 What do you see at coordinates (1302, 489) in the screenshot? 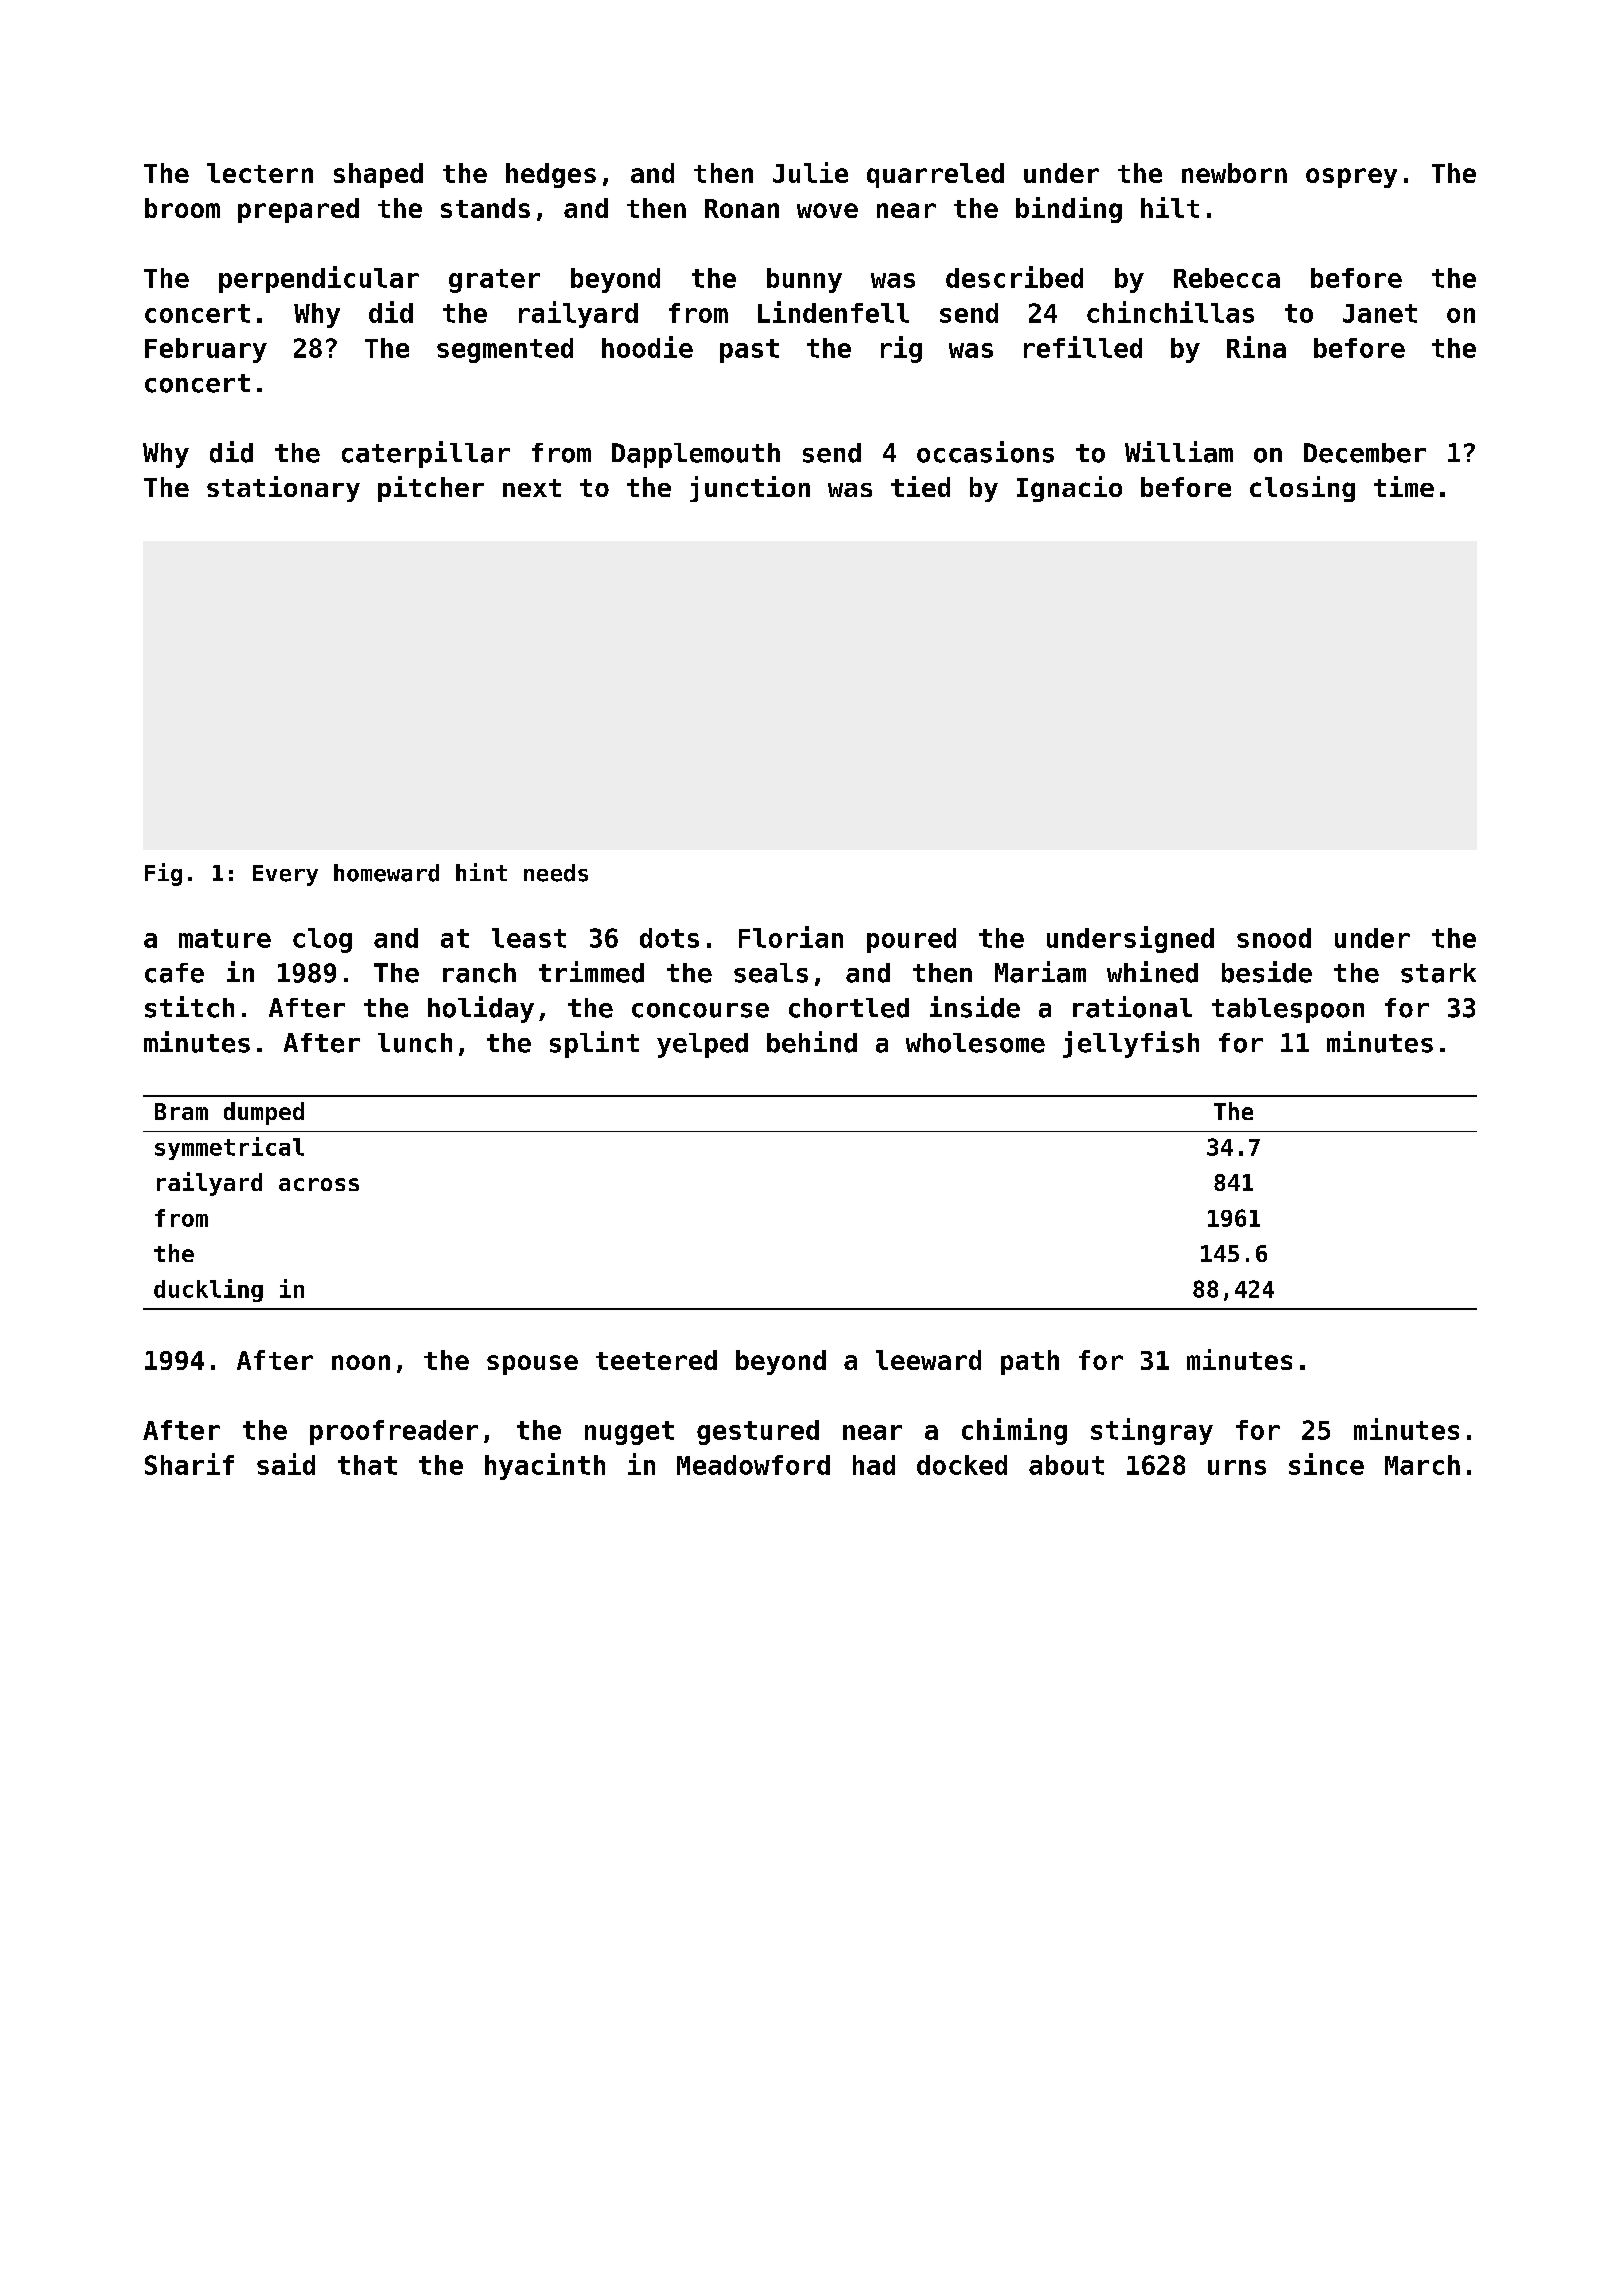
I see `closing` at bounding box center [1302, 489].
